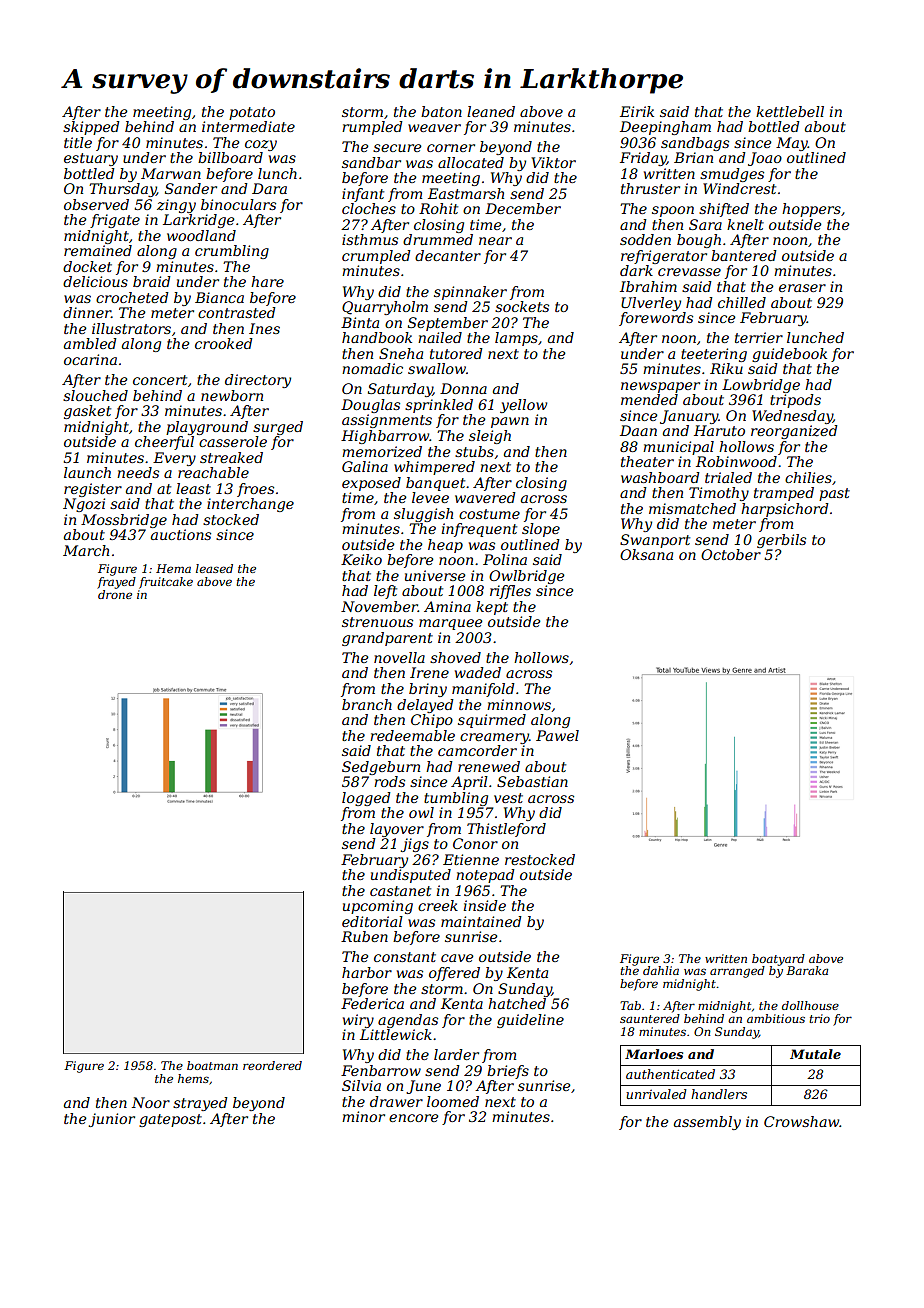  Describe the element at coordinates (485, 876) in the screenshot. I see `notepad` at that location.
